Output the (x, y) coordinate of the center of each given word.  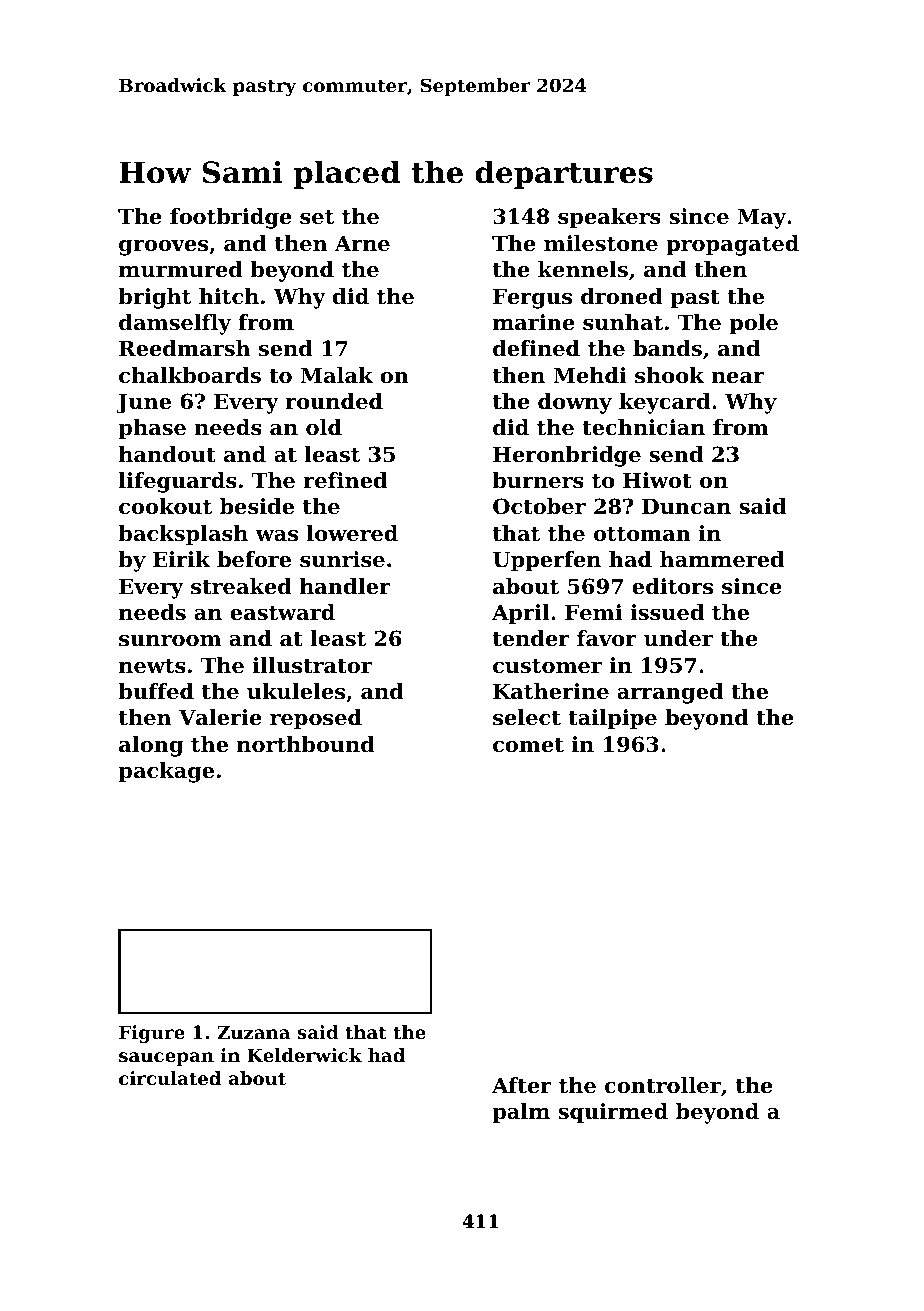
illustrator (312, 665)
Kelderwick (304, 1055)
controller (663, 1085)
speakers (609, 218)
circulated (170, 1078)
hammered (722, 559)
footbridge (231, 218)
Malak (336, 375)
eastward (282, 612)
